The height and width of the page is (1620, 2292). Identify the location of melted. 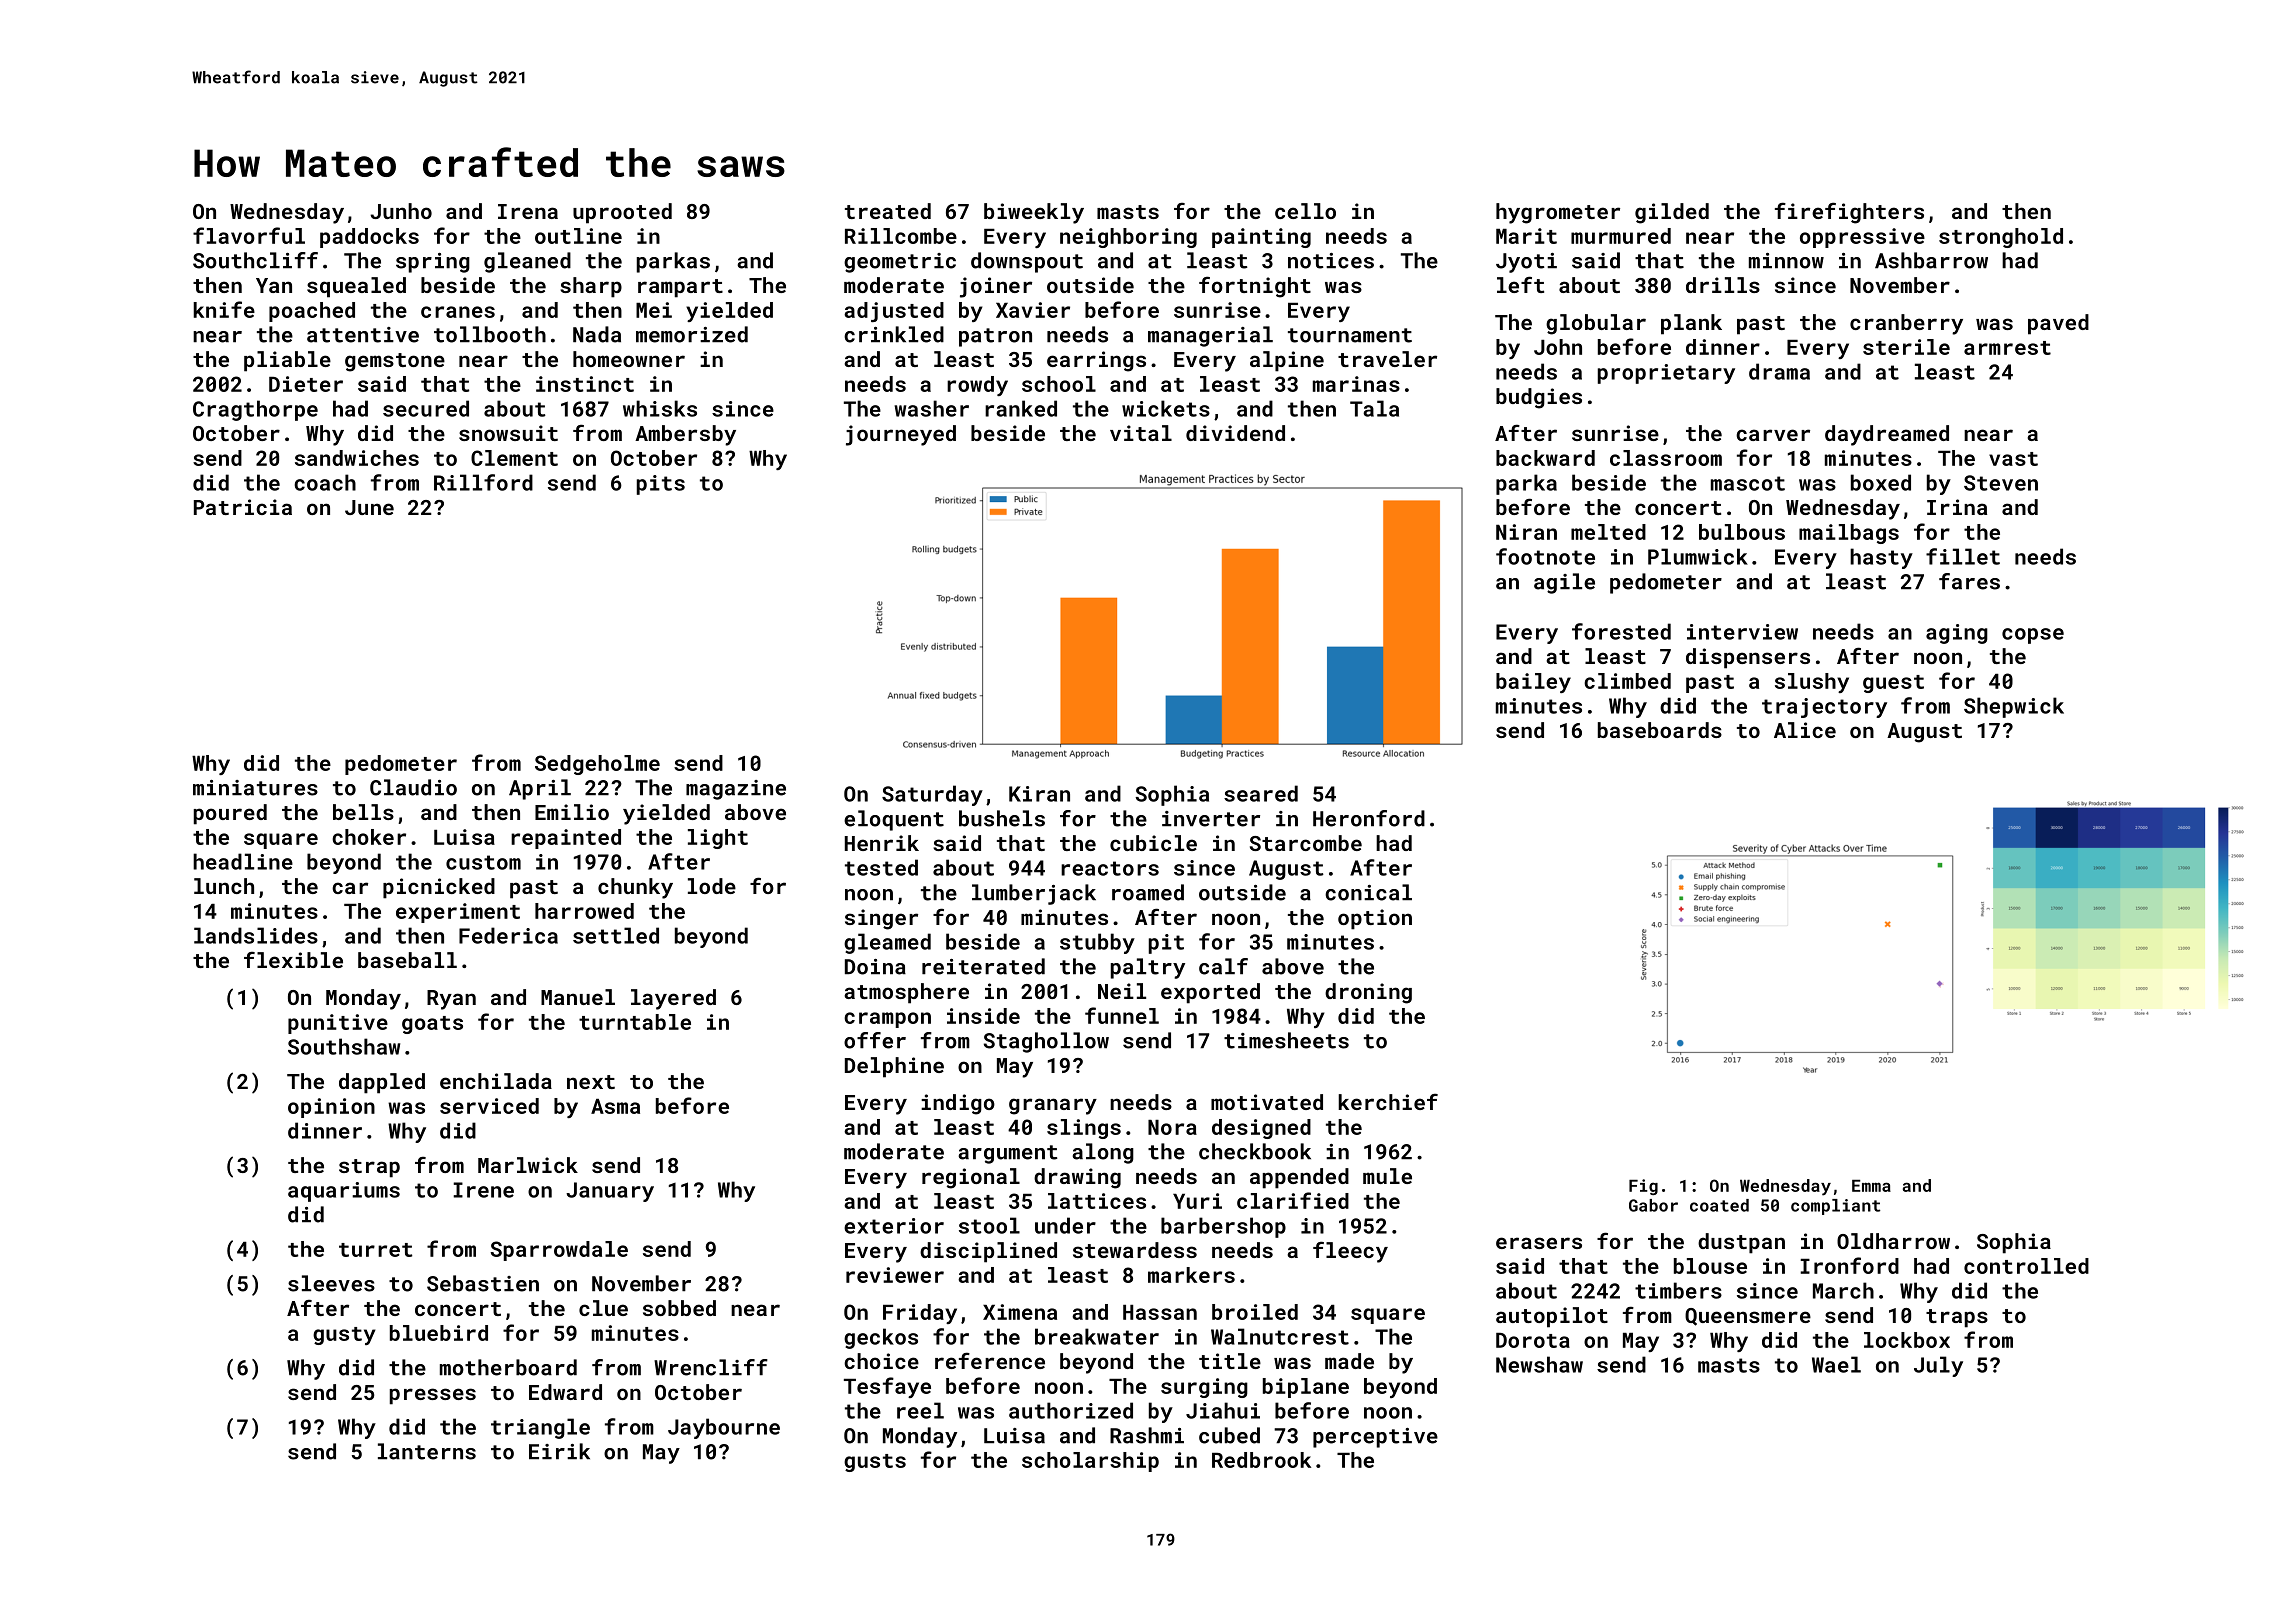
(1608, 532).
